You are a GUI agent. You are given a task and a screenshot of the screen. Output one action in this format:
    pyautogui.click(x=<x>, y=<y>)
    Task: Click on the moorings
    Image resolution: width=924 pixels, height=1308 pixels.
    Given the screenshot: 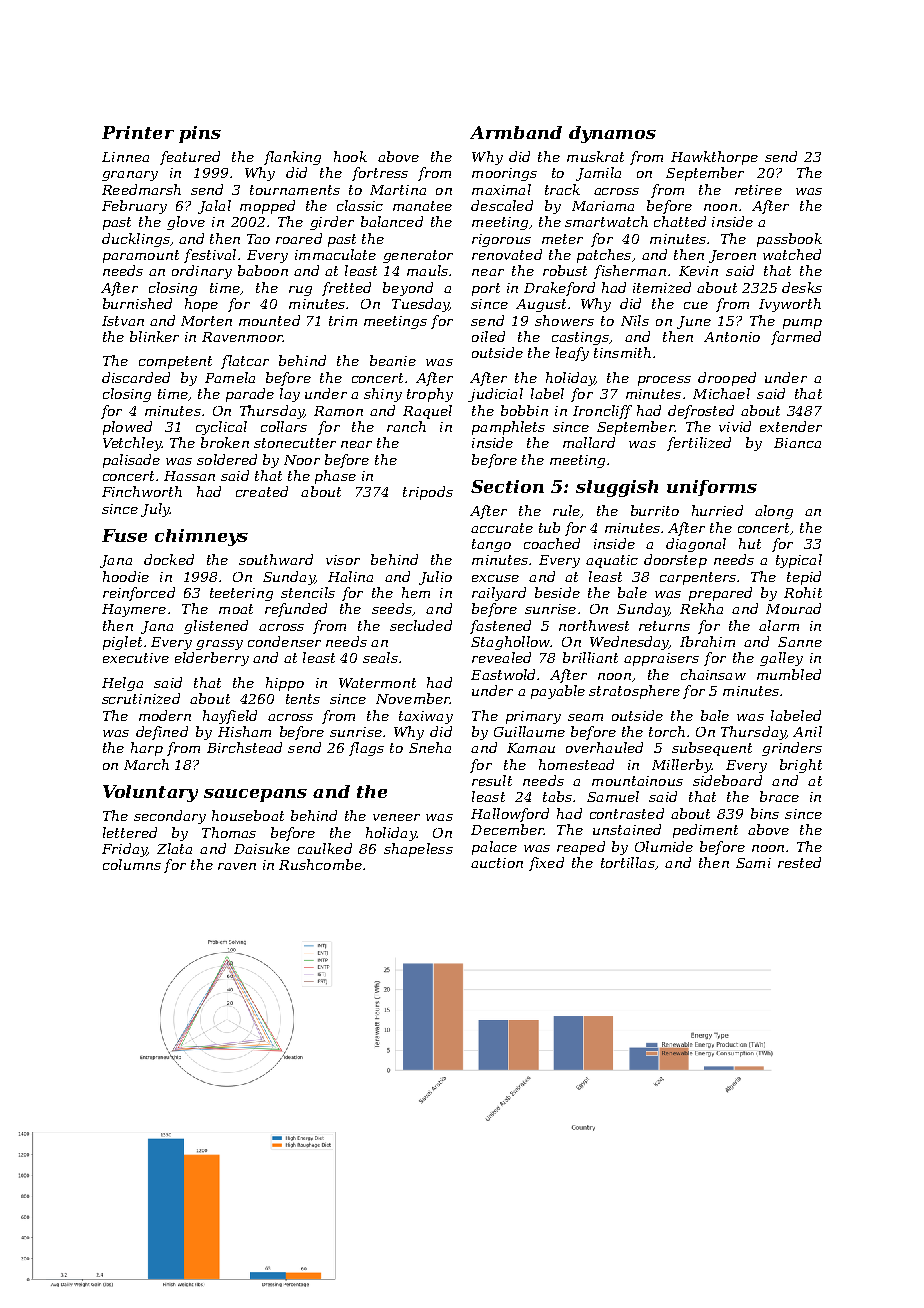 What is the action you would take?
    pyautogui.click(x=504, y=174)
